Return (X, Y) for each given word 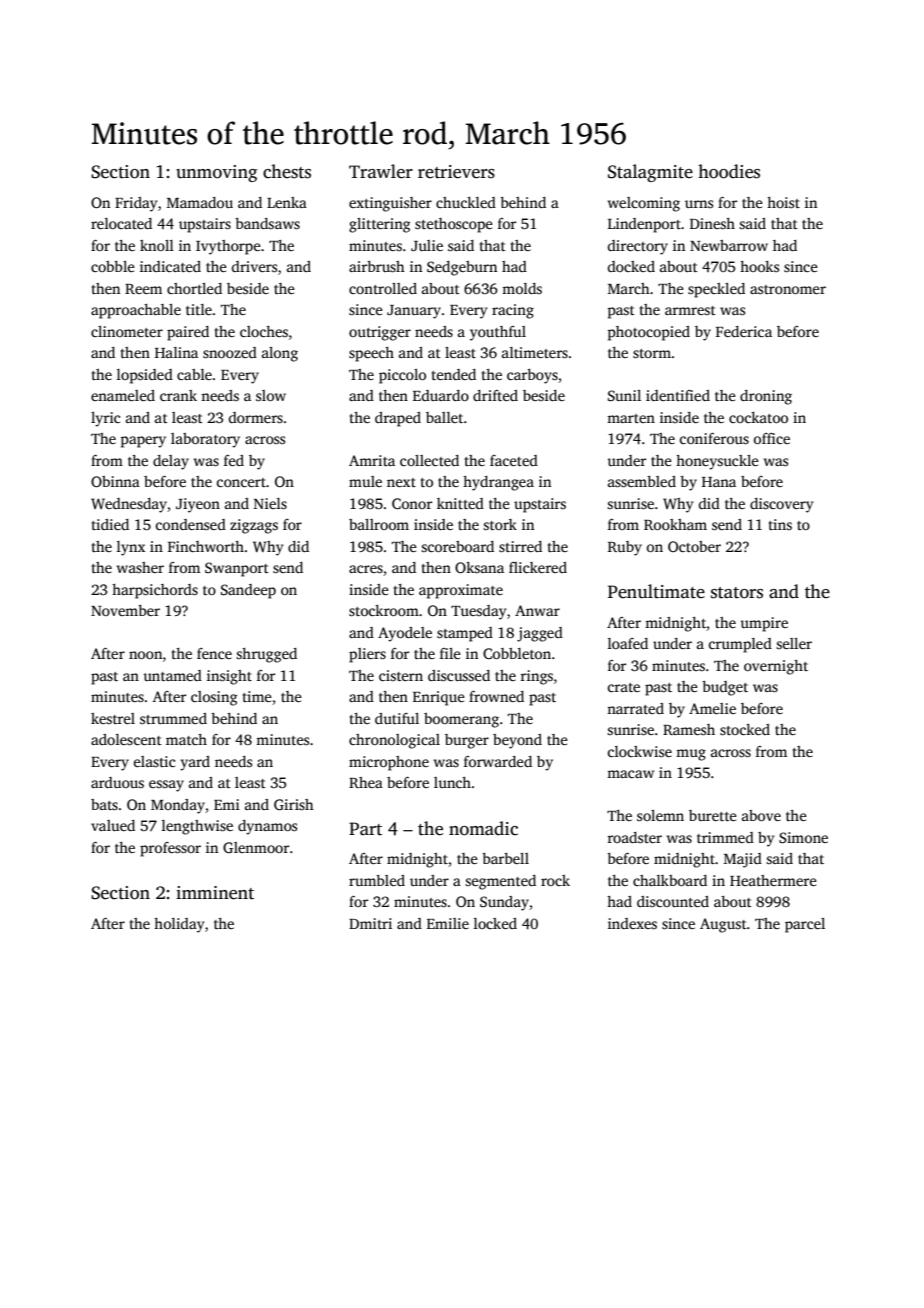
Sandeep (248, 591)
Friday (136, 204)
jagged (540, 634)
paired (188, 333)
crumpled (740, 645)
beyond (517, 741)
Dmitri (370, 923)
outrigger (380, 333)
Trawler (381, 171)
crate (624, 687)
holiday (179, 925)
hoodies (729, 171)
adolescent (126, 739)
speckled (716, 290)
